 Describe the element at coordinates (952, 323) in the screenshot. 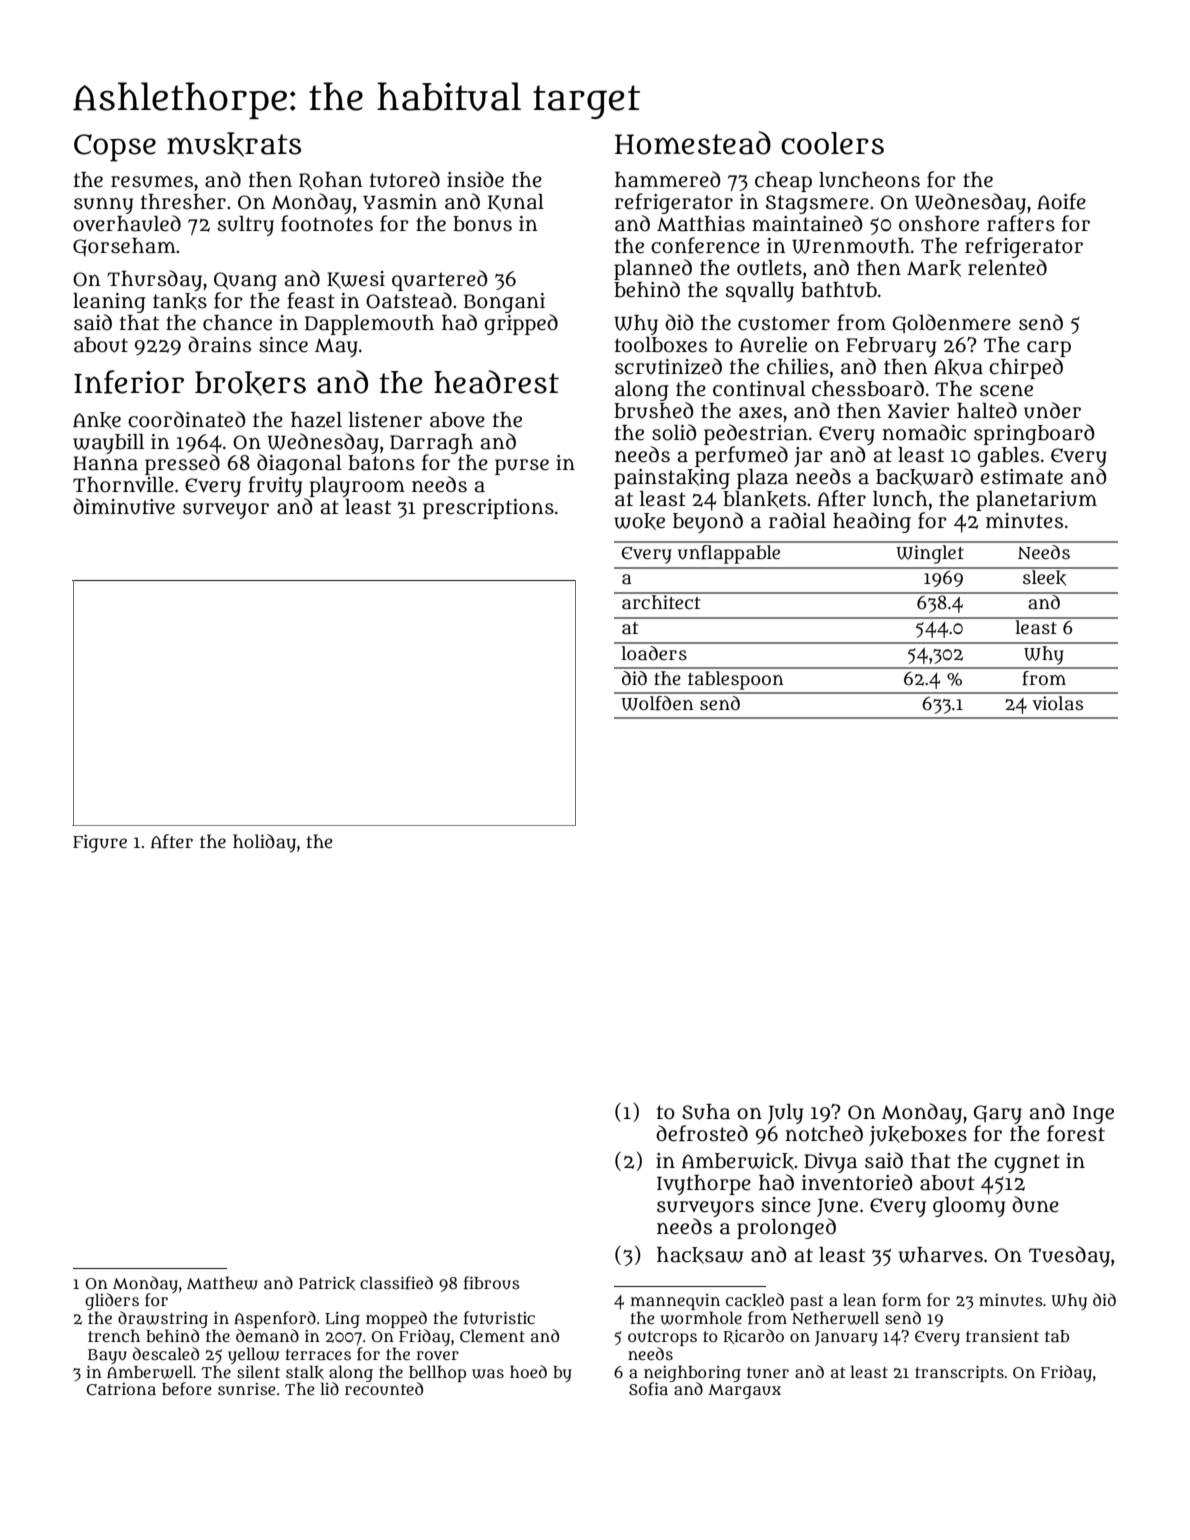

I see `Goldenmere` at that location.
